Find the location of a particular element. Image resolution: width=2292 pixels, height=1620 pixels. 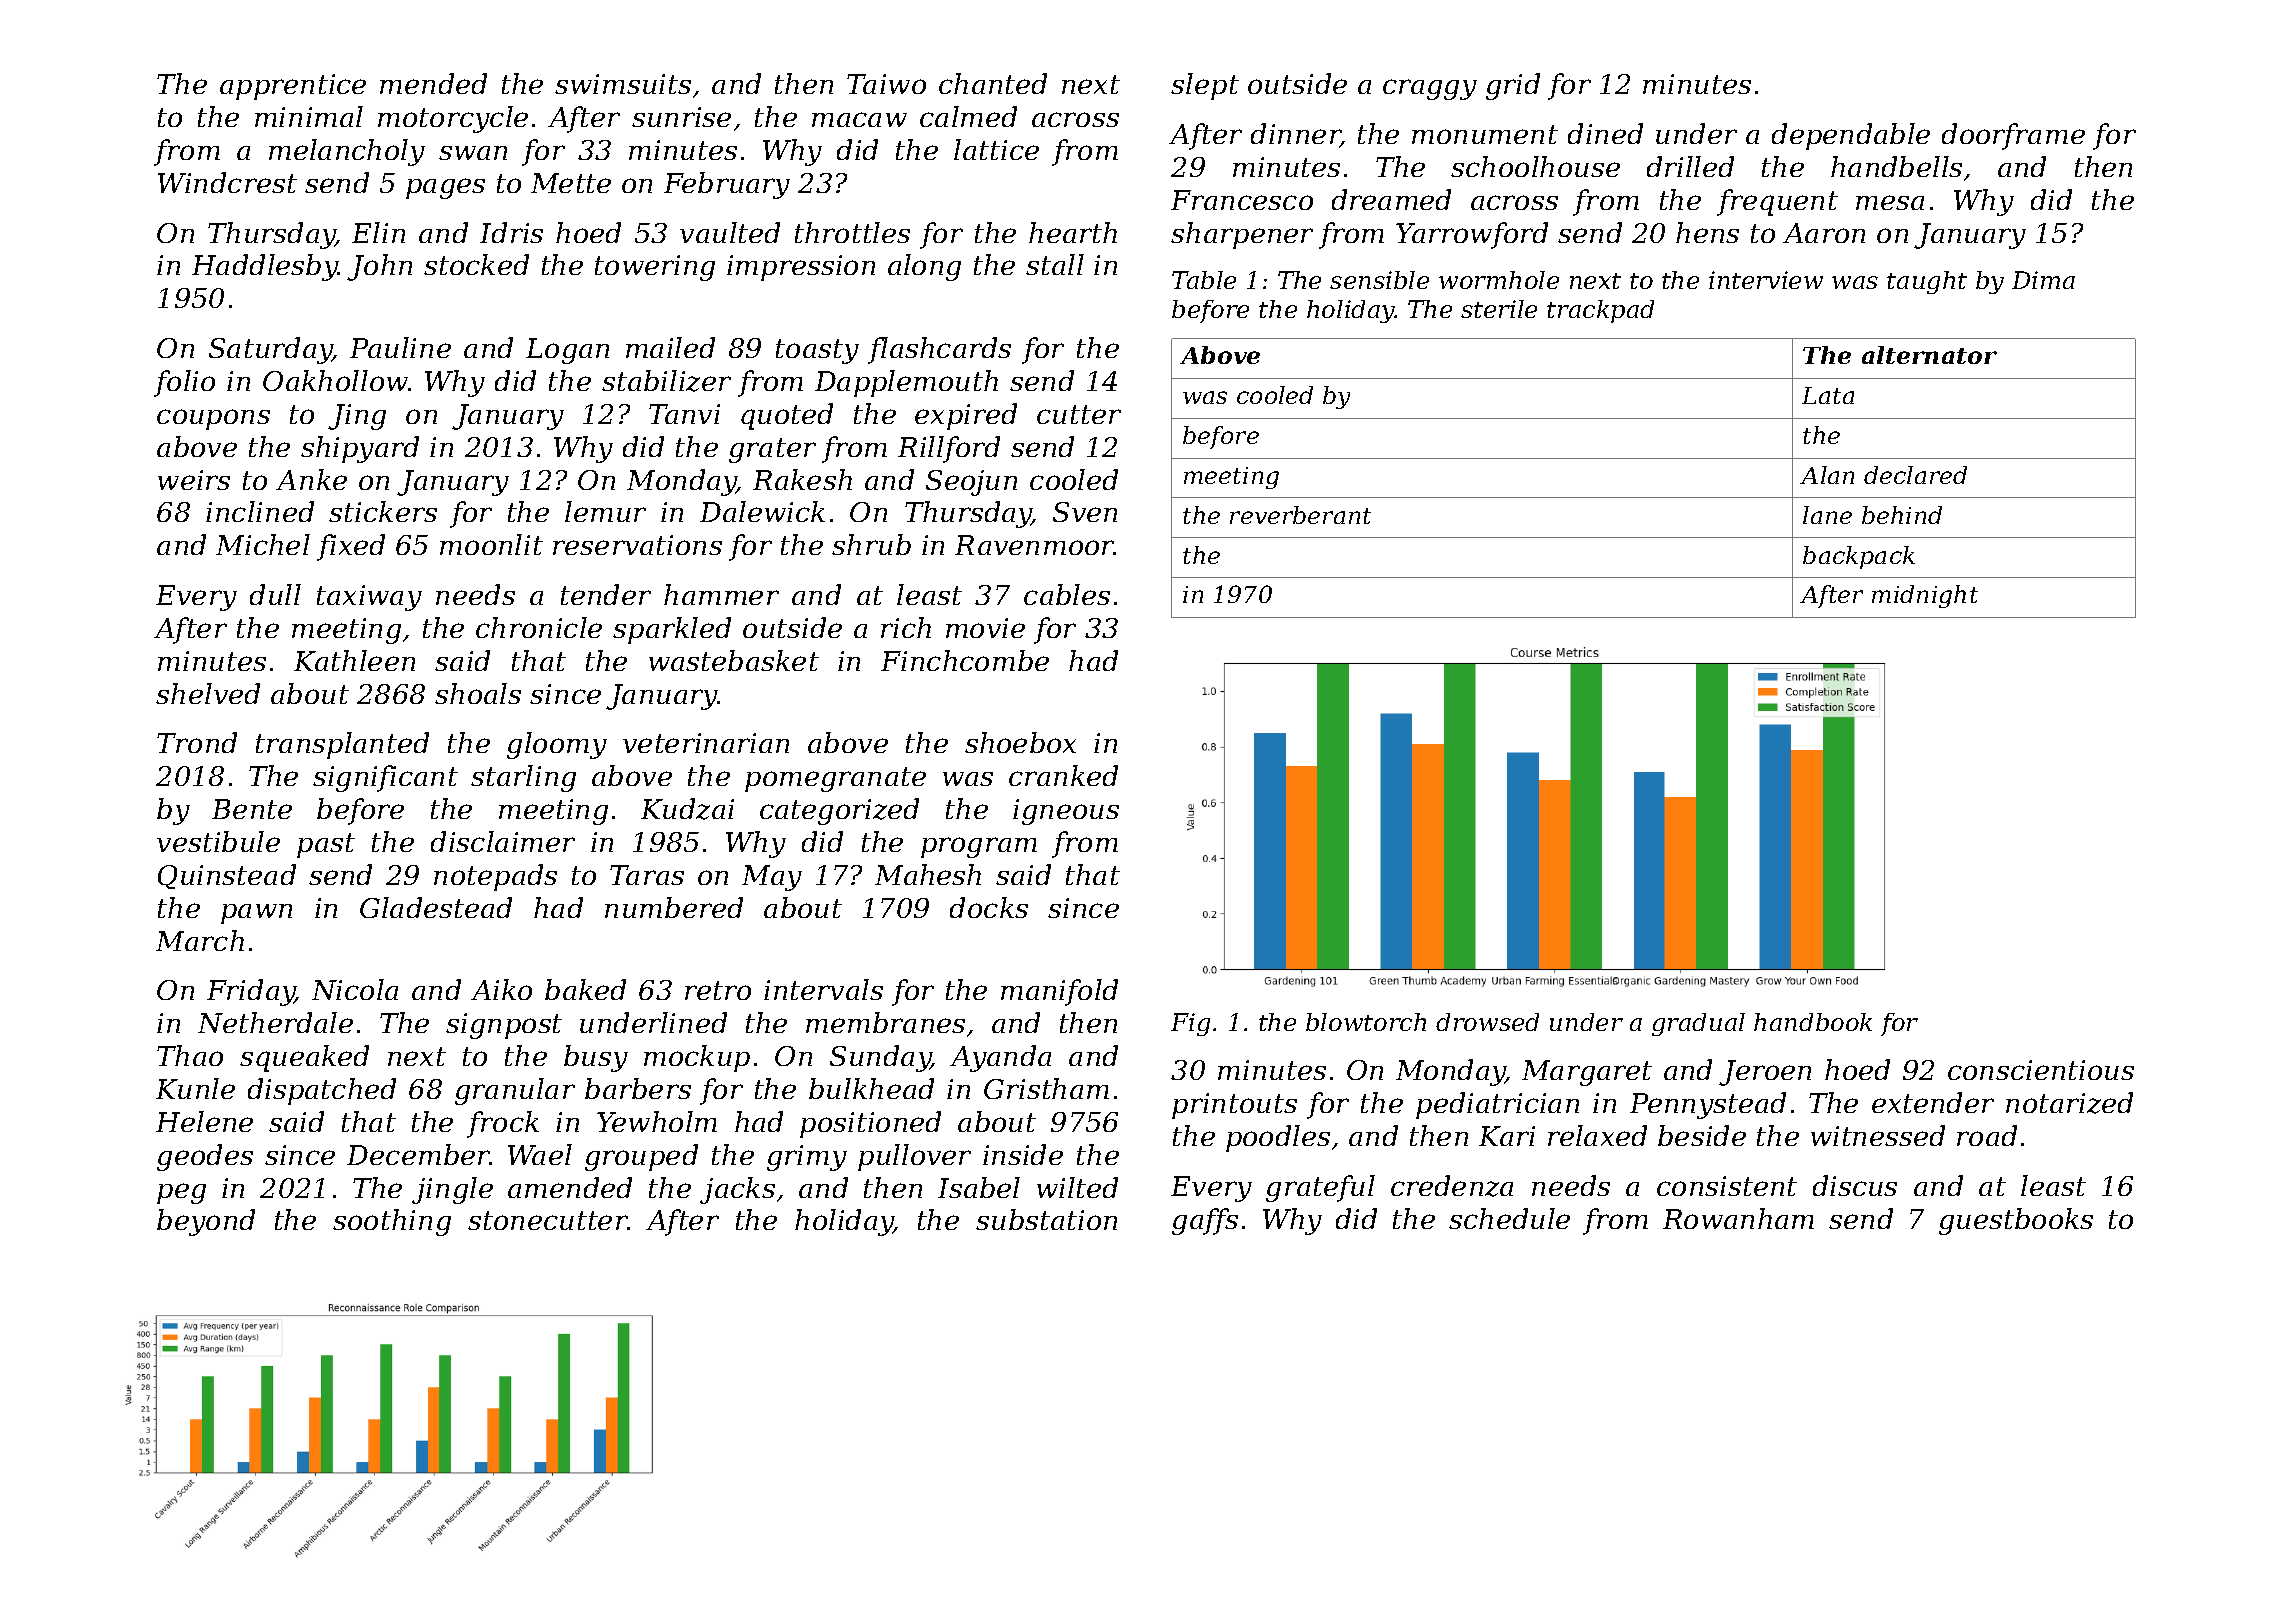

gaffs is located at coordinates (1205, 1221).
